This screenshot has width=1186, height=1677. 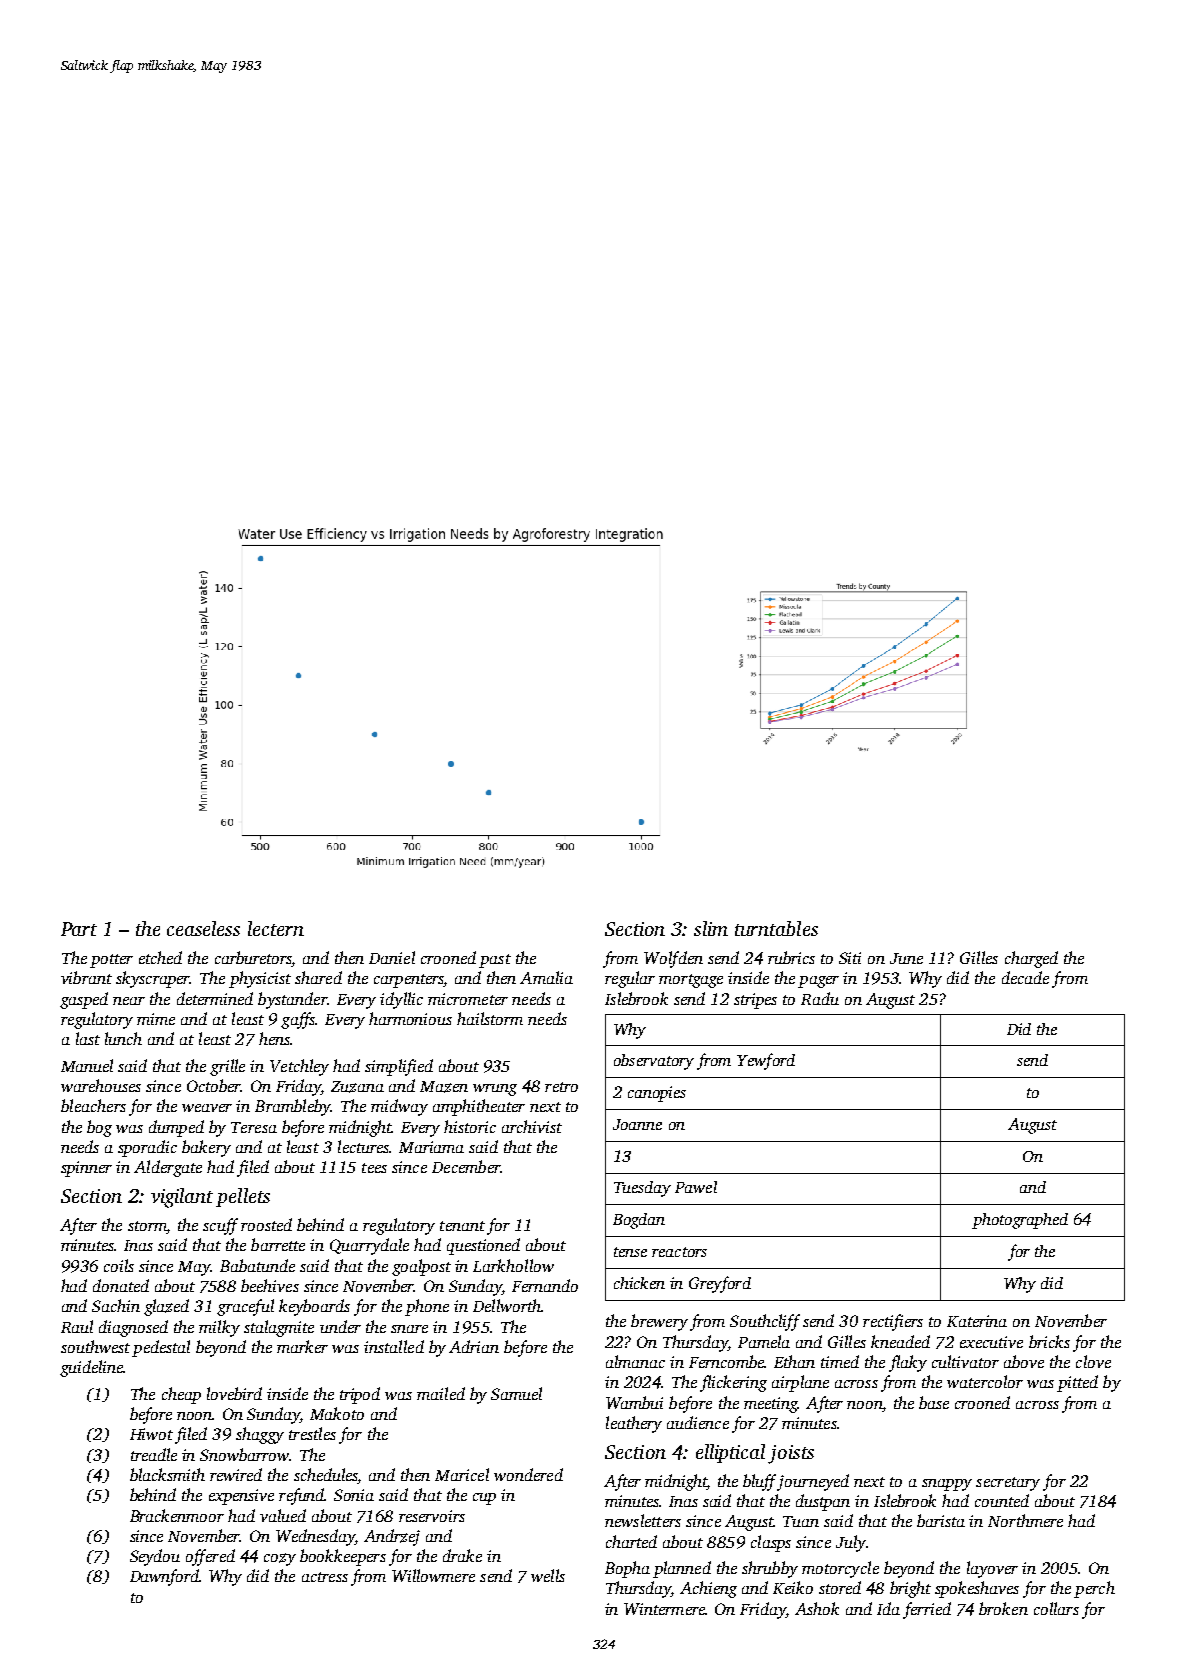 I want to click on Joanne, so click(x=637, y=1124).
